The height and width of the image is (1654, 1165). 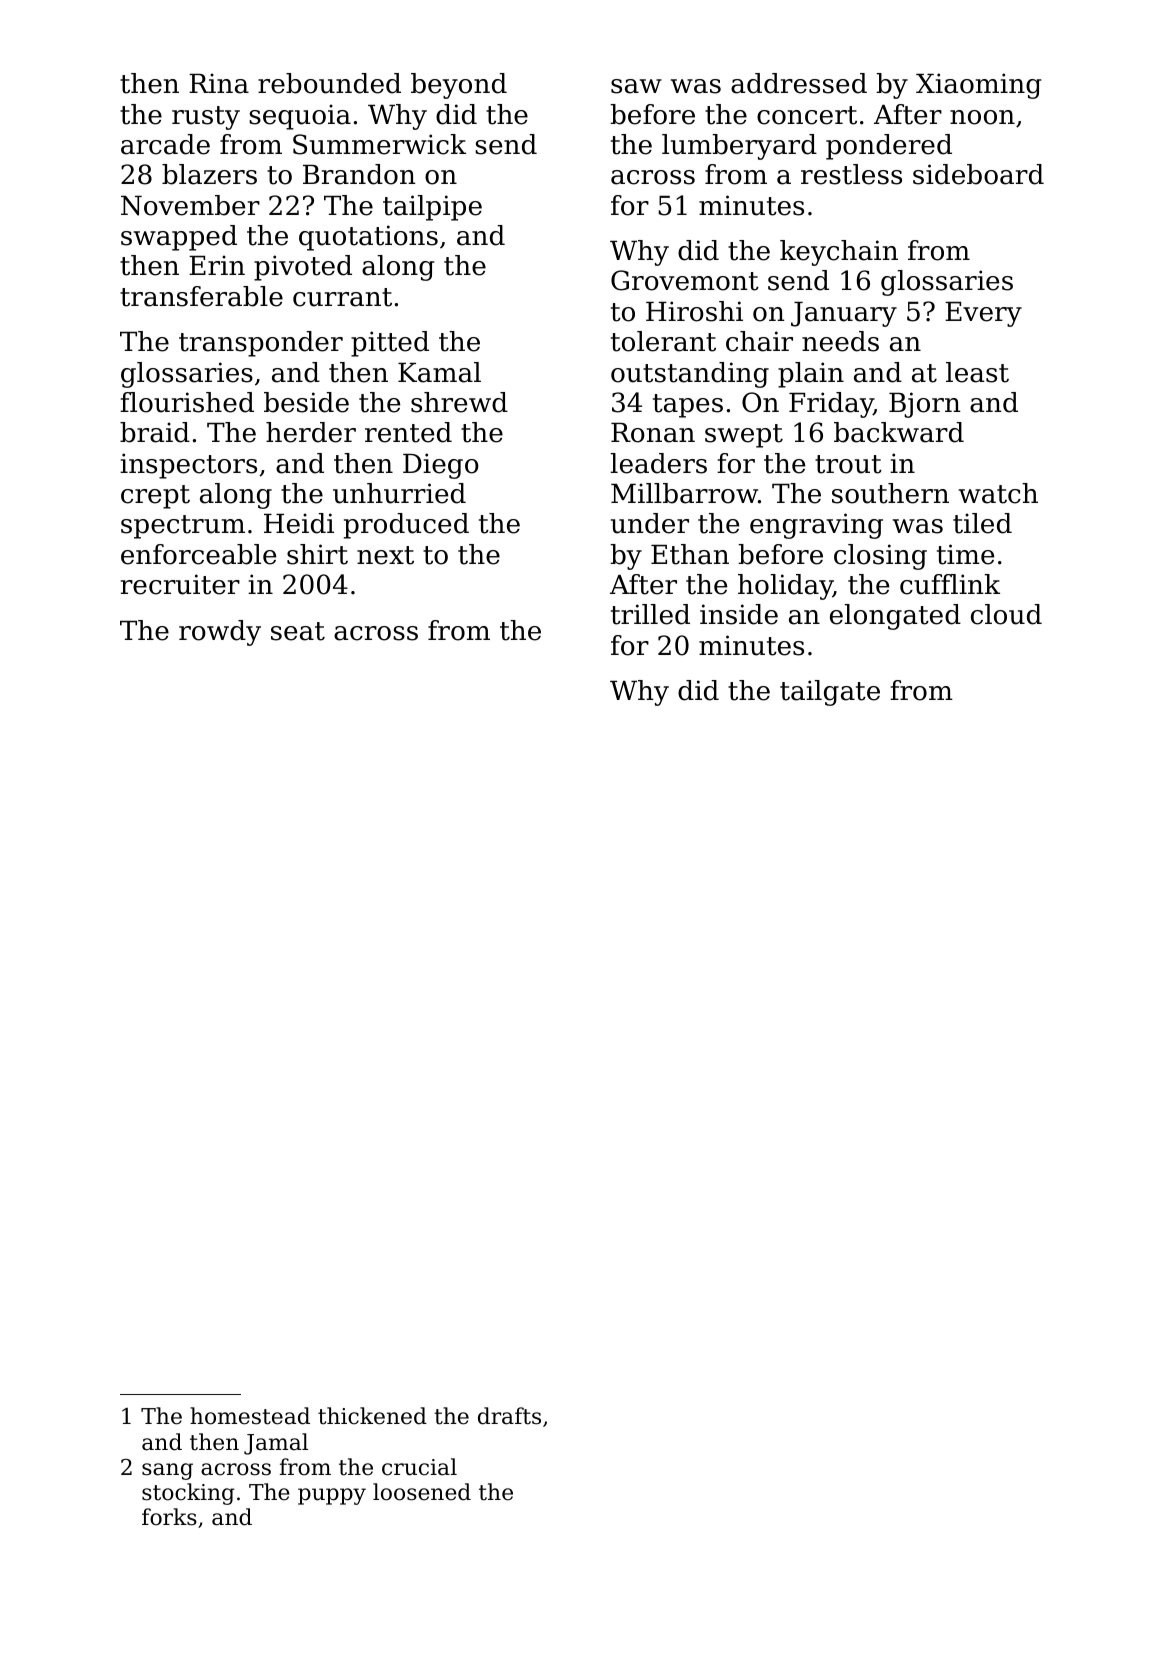 I want to click on tailgate, so click(x=830, y=693).
